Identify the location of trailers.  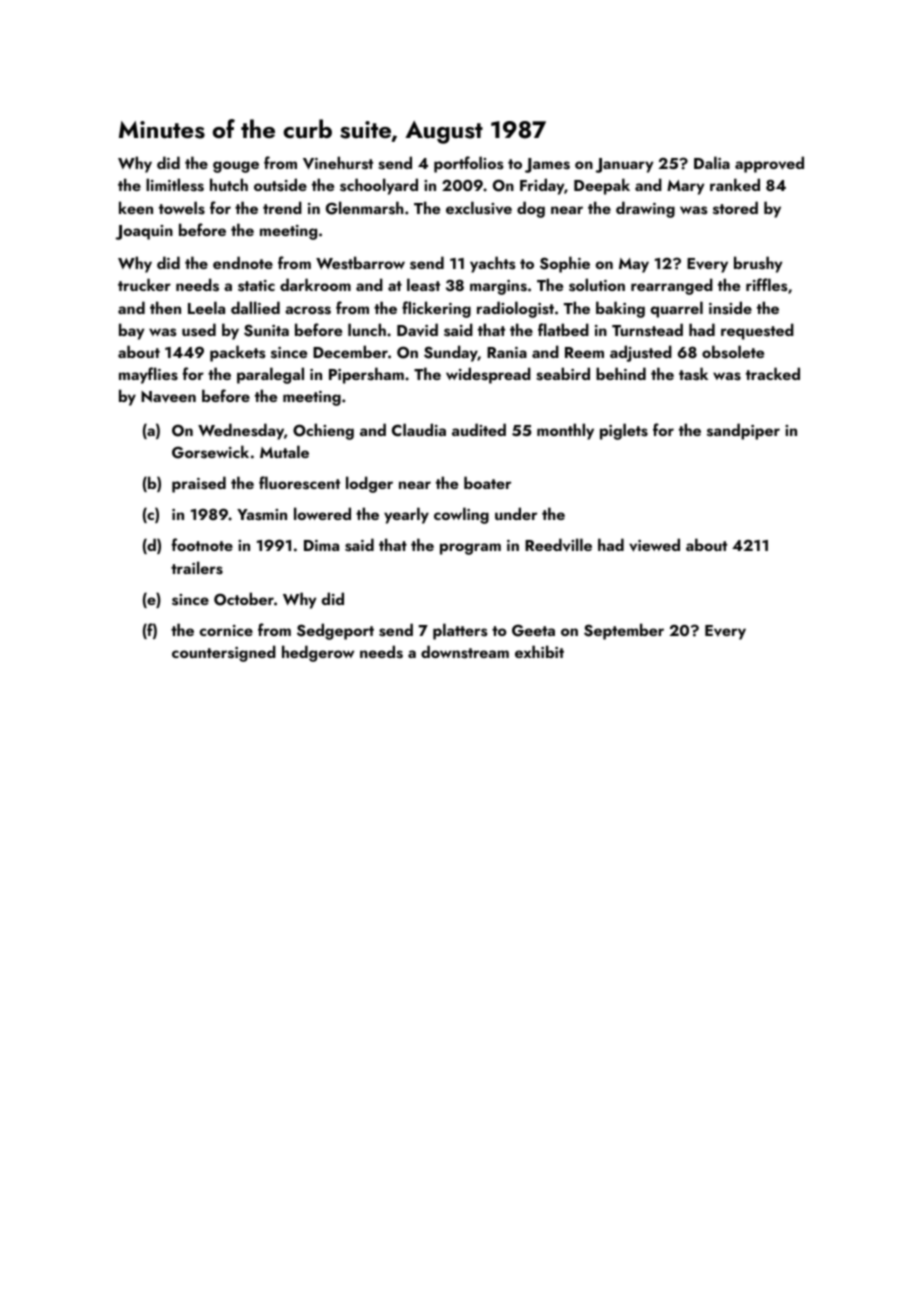
(197, 568).
